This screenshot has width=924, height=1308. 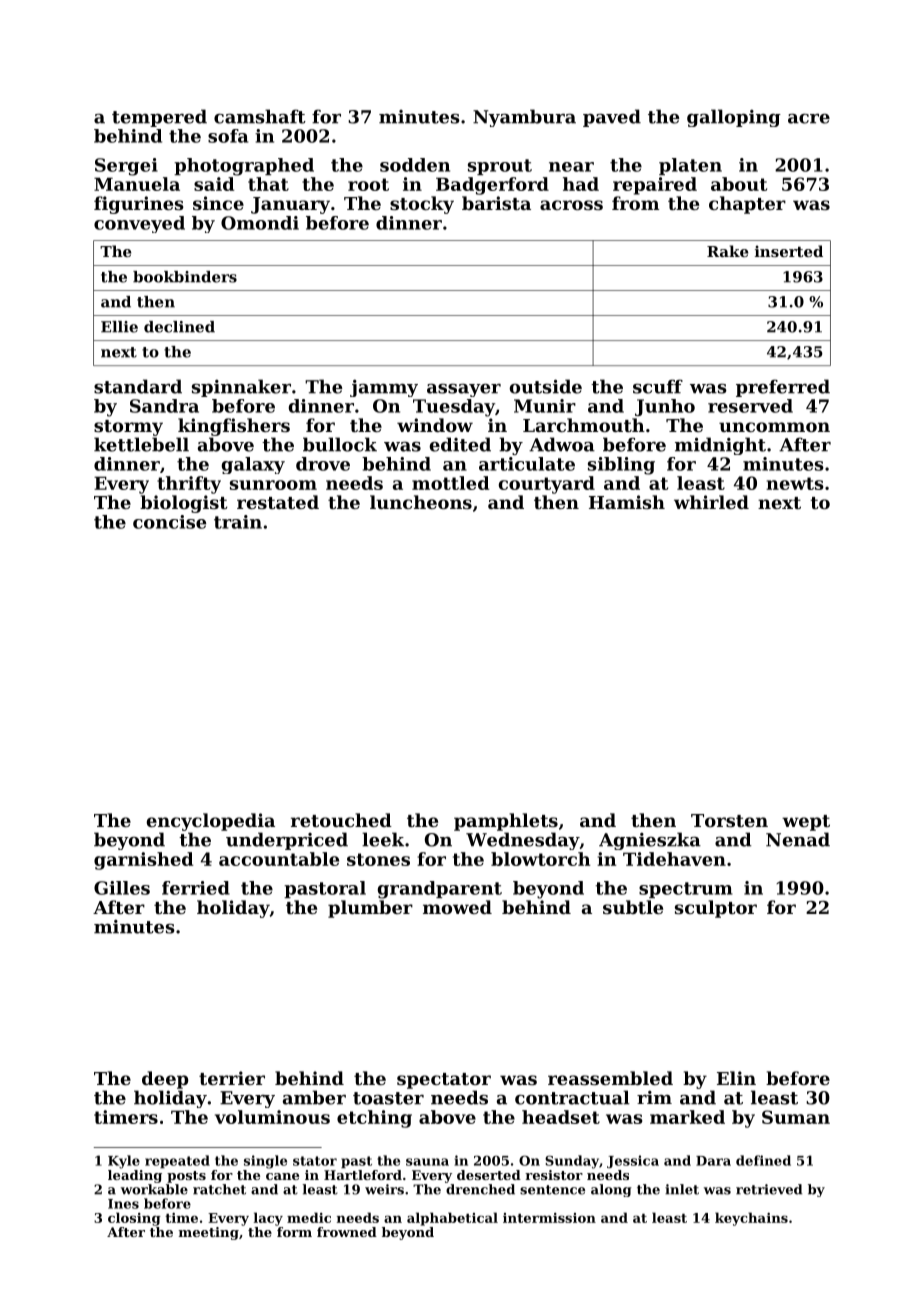 I want to click on Nyambura, so click(x=524, y=118).
